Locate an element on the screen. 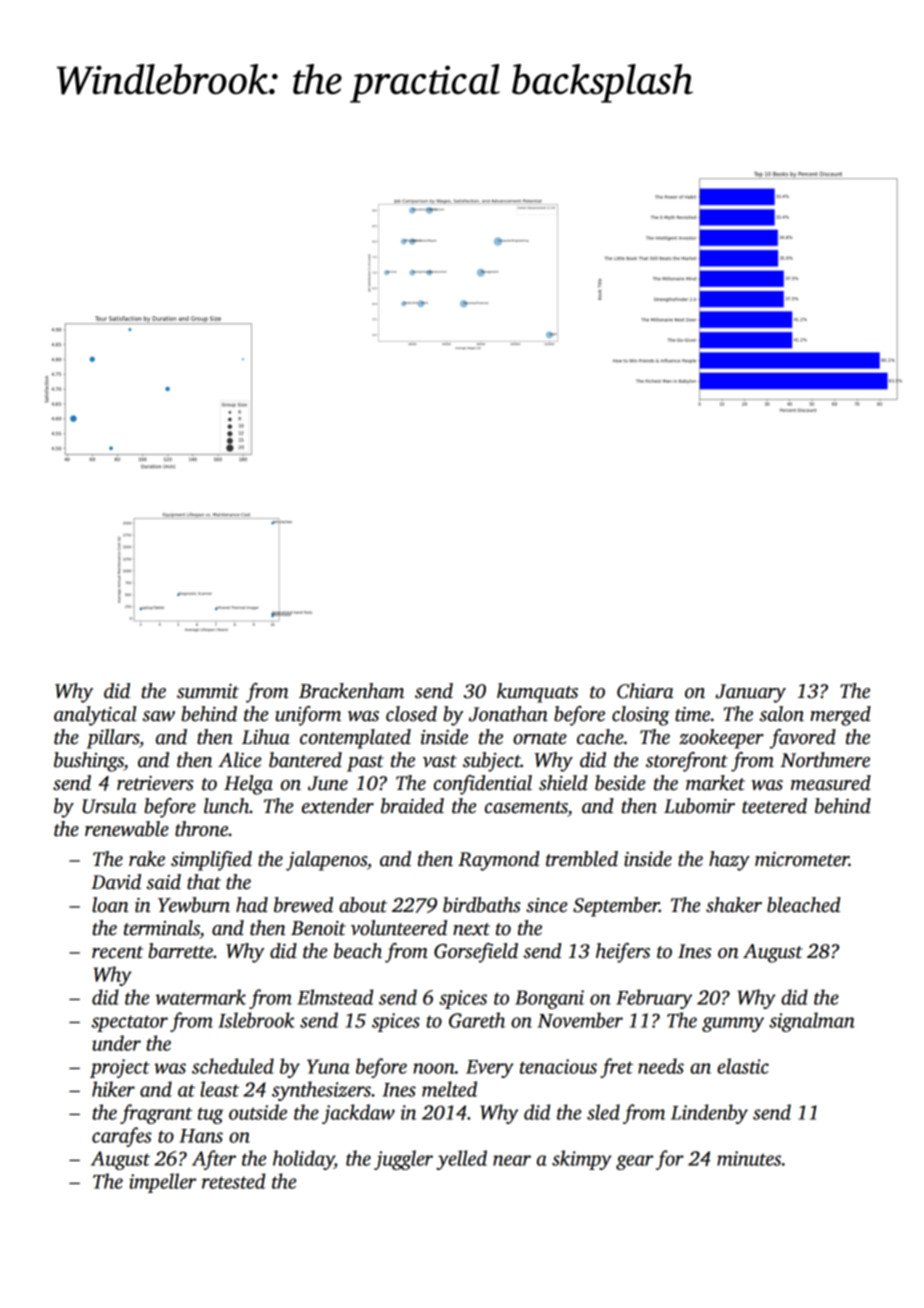 Image resolution: width=924 pixels, height=1308 pixels. scheduled is located at coordinates (233, 1066).
